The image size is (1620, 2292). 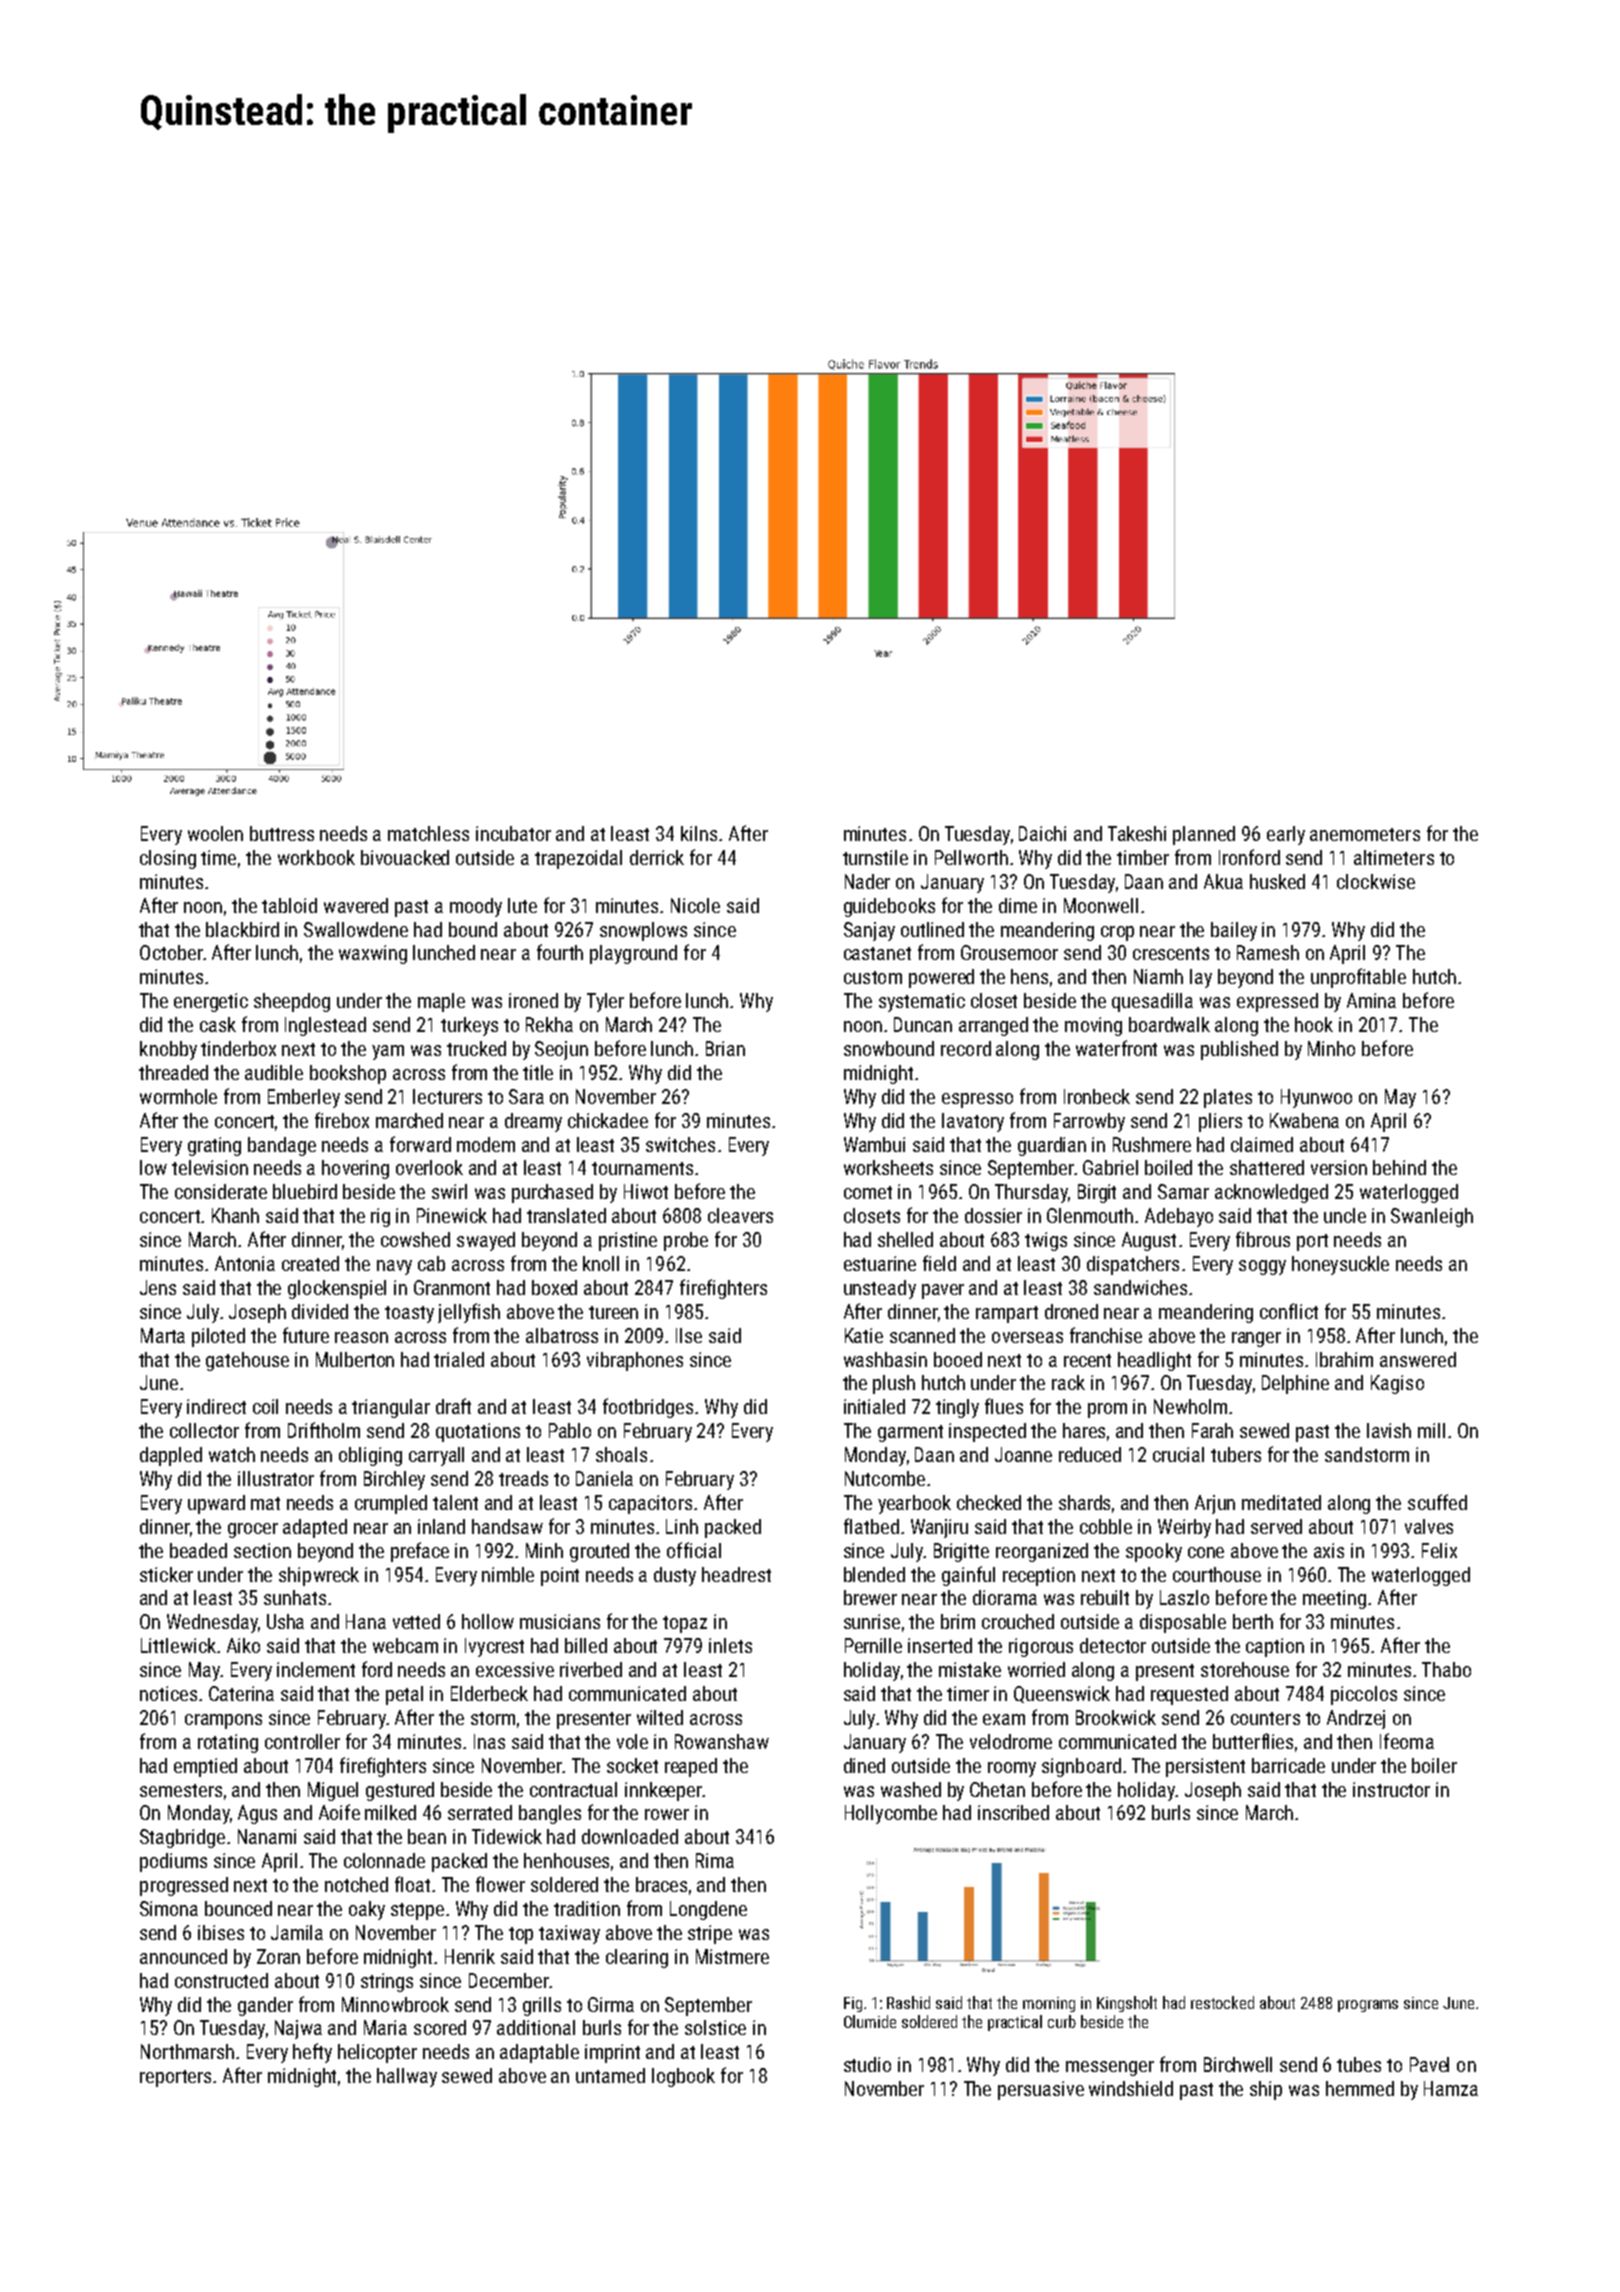 What do you see at coordinates (205, 1767) in the screenshot?
I see `emptied` at bounding box center [205, 1767].
